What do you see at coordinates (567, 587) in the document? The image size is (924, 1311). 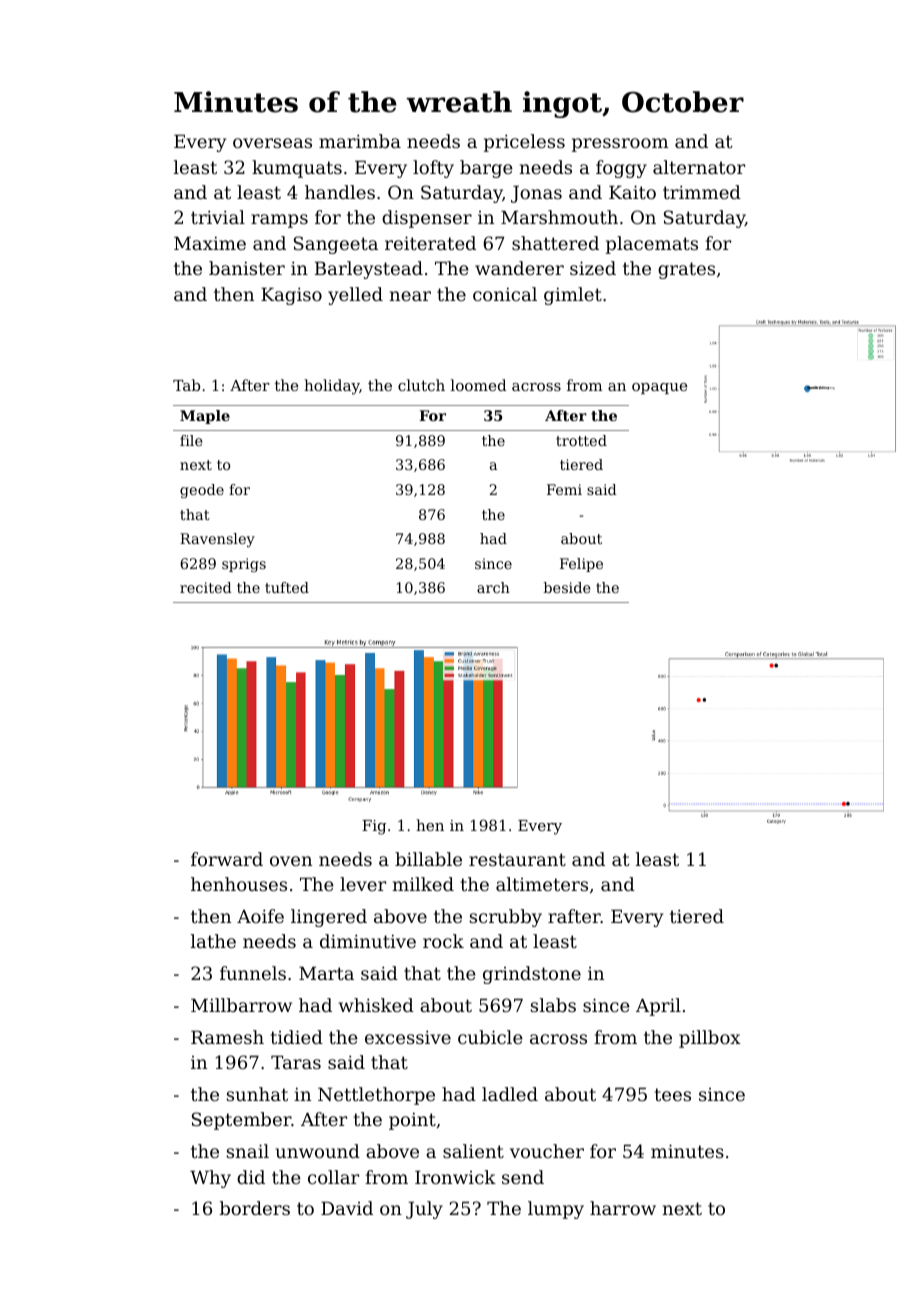 I see `beside` at bounding box center [567, 587].
